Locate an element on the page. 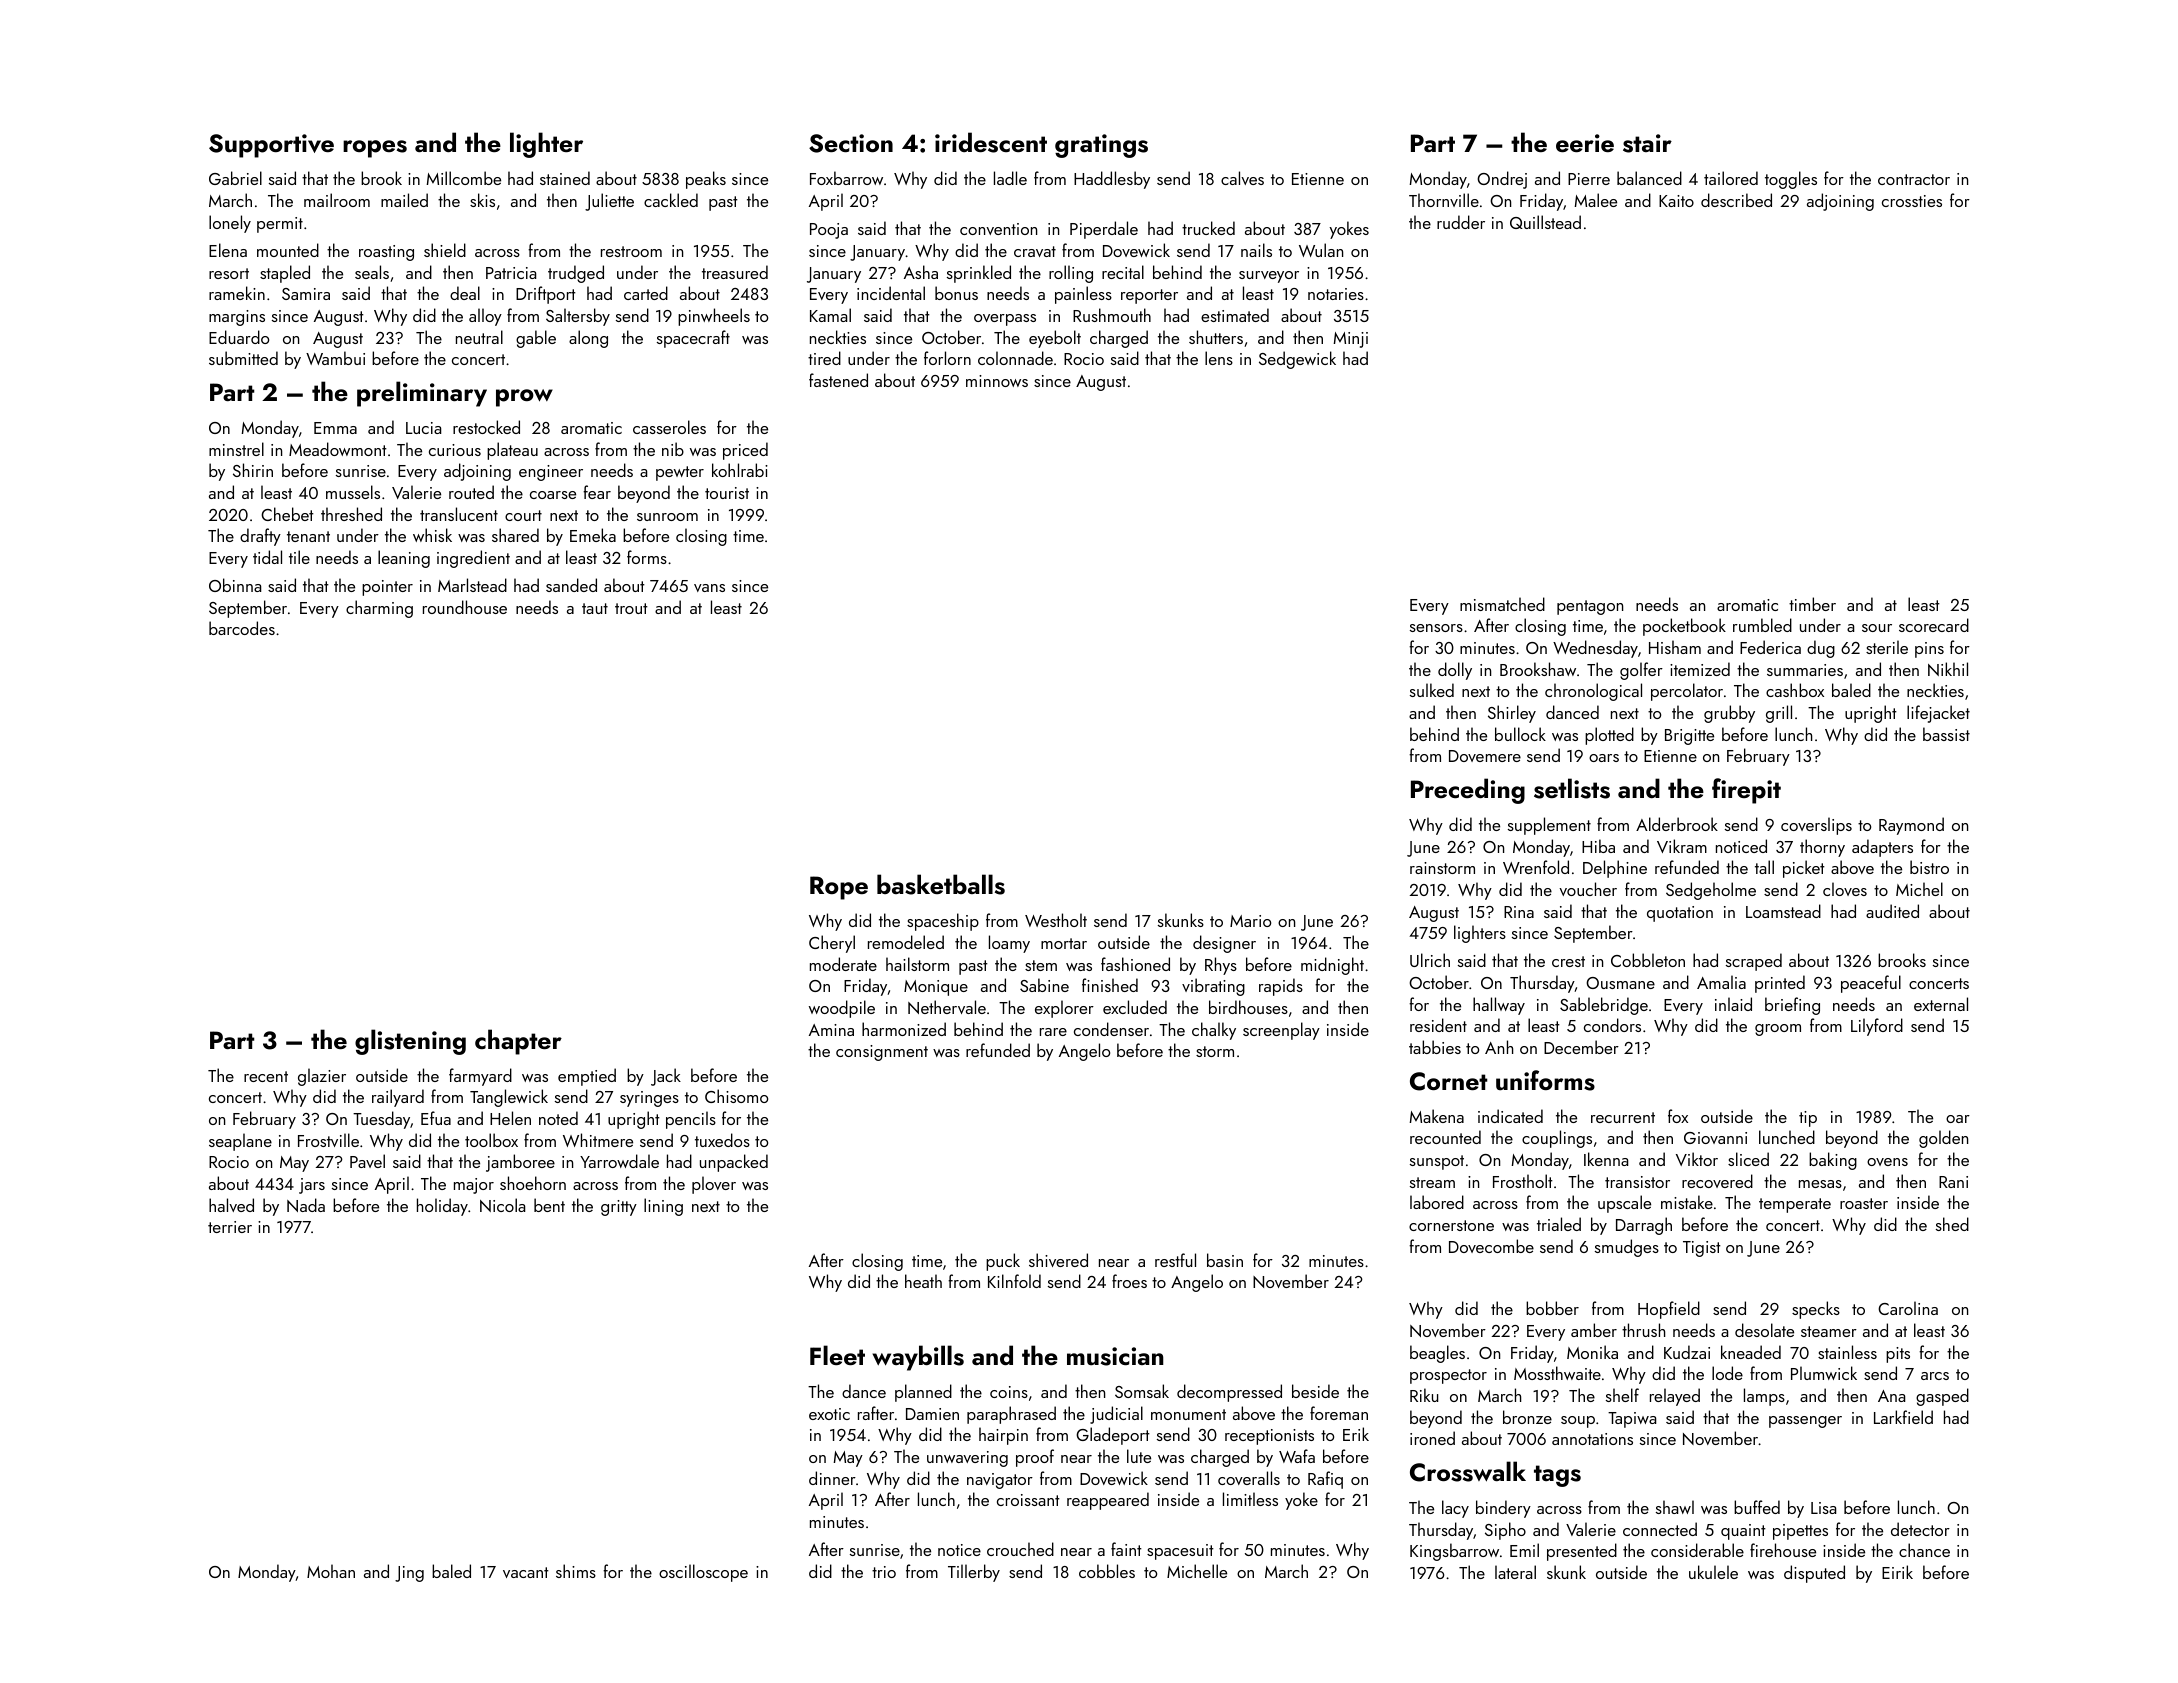 This image has height=1683, width=2178. Minji is located at coordinates (1350, 340).
